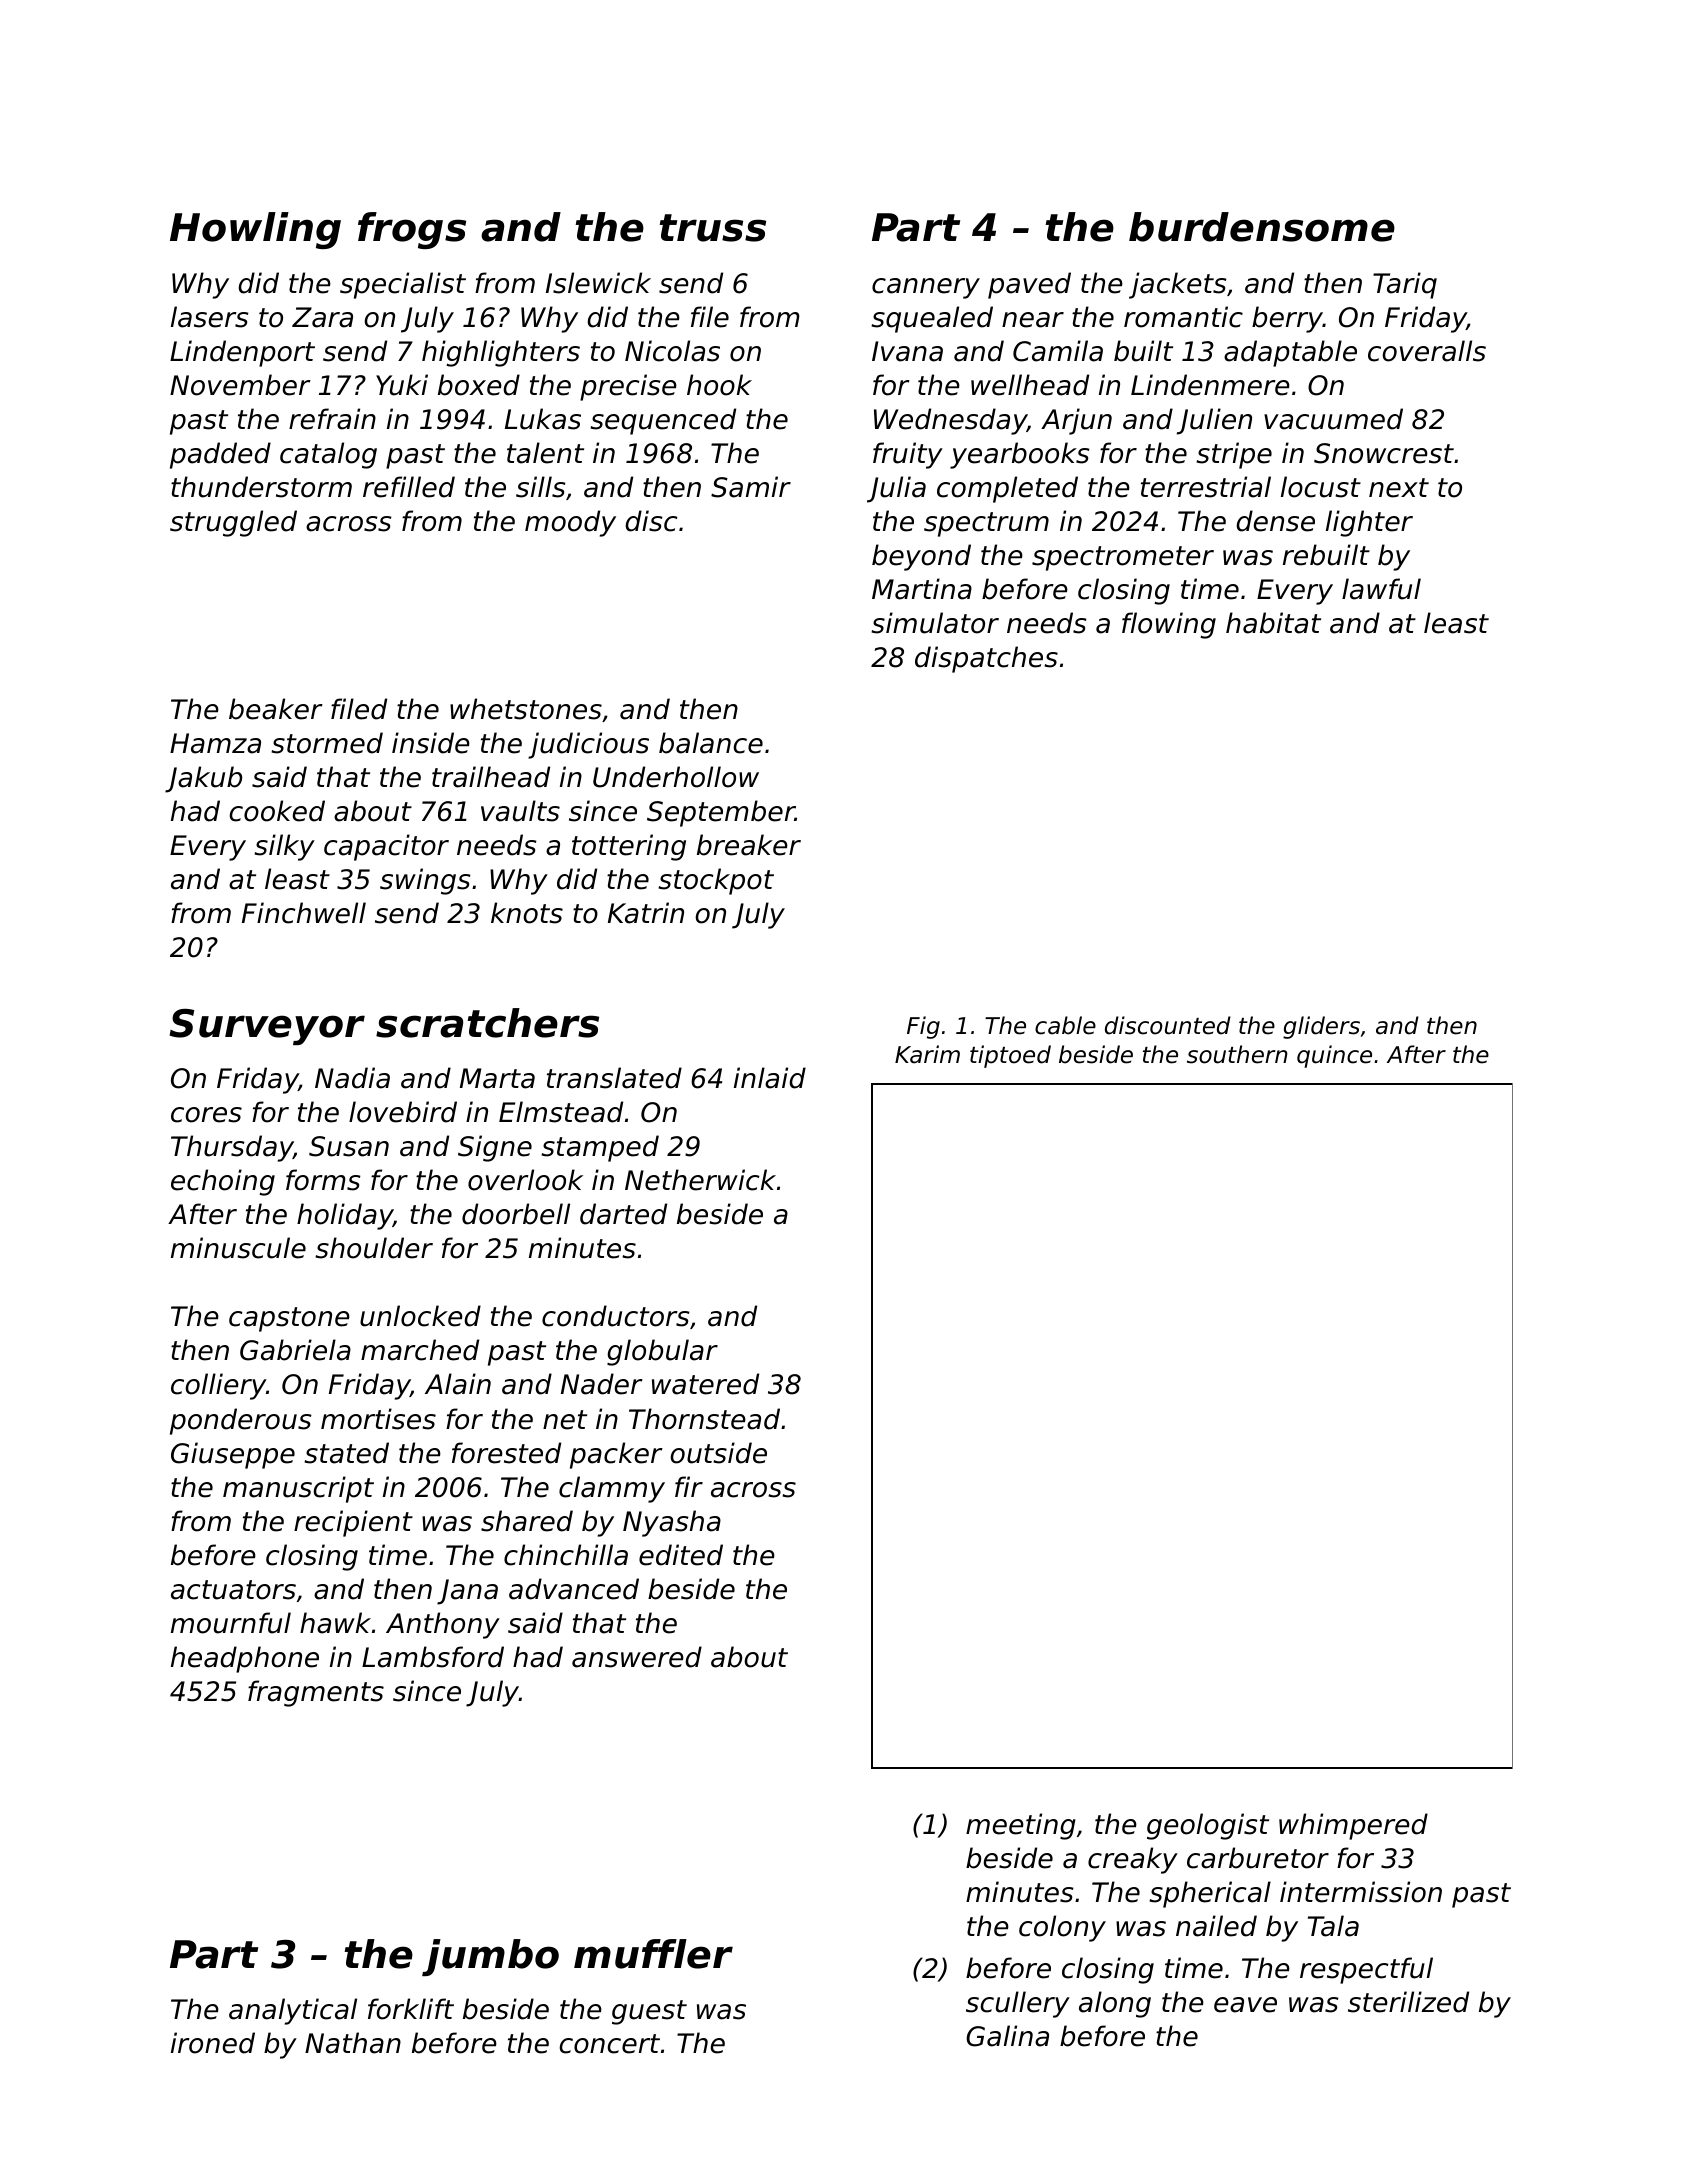 The width and height of the document is (1683, 2178). I want to click on Tariq, so click(1405, 285).
